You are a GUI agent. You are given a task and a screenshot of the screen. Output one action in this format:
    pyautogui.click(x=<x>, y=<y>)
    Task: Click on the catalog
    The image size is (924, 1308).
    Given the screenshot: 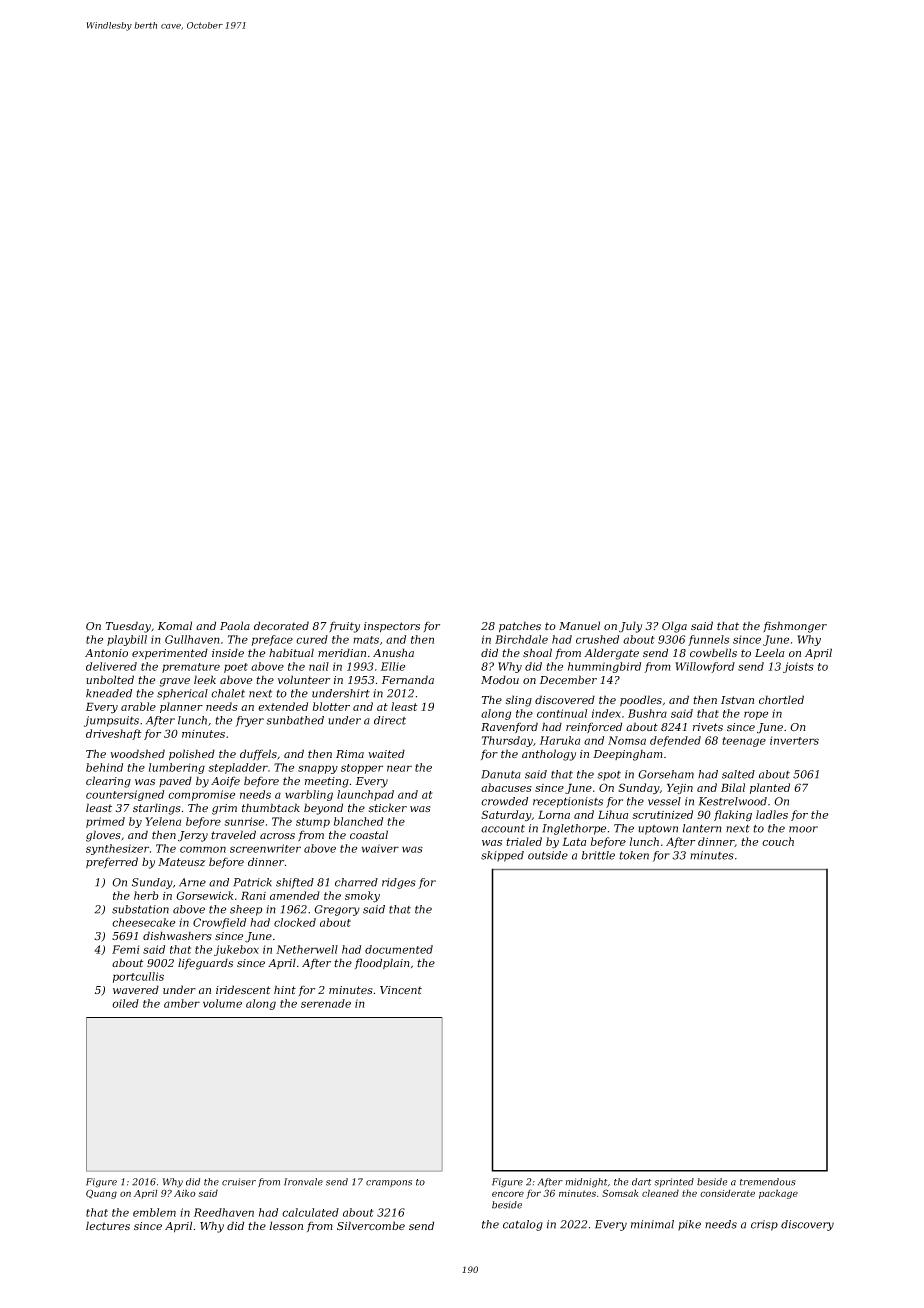 What is the action you would take?
    pyautogui.click(x=523, y=1225)
